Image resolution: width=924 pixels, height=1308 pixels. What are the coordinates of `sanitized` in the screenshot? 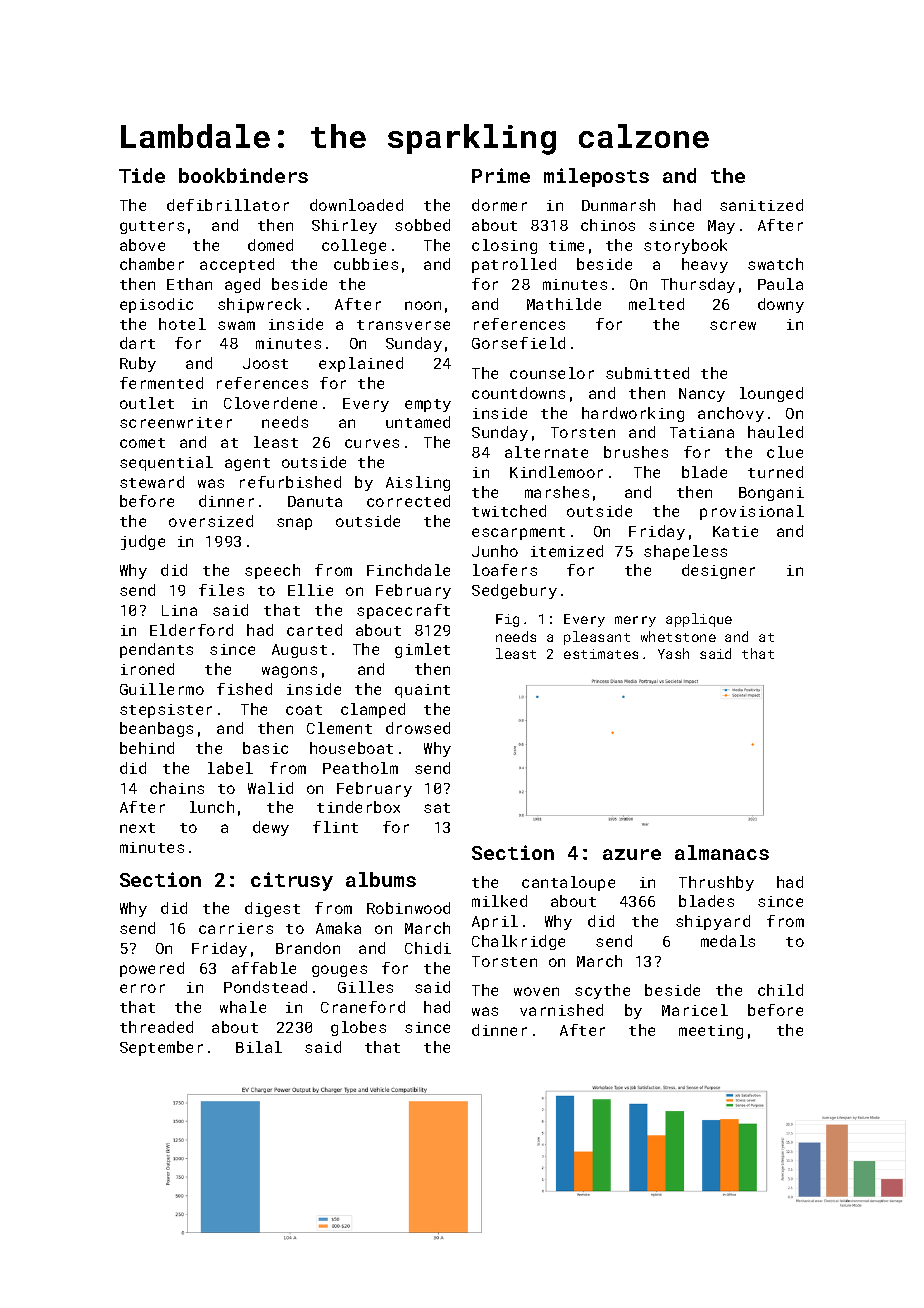 It's located at (761, 205).
